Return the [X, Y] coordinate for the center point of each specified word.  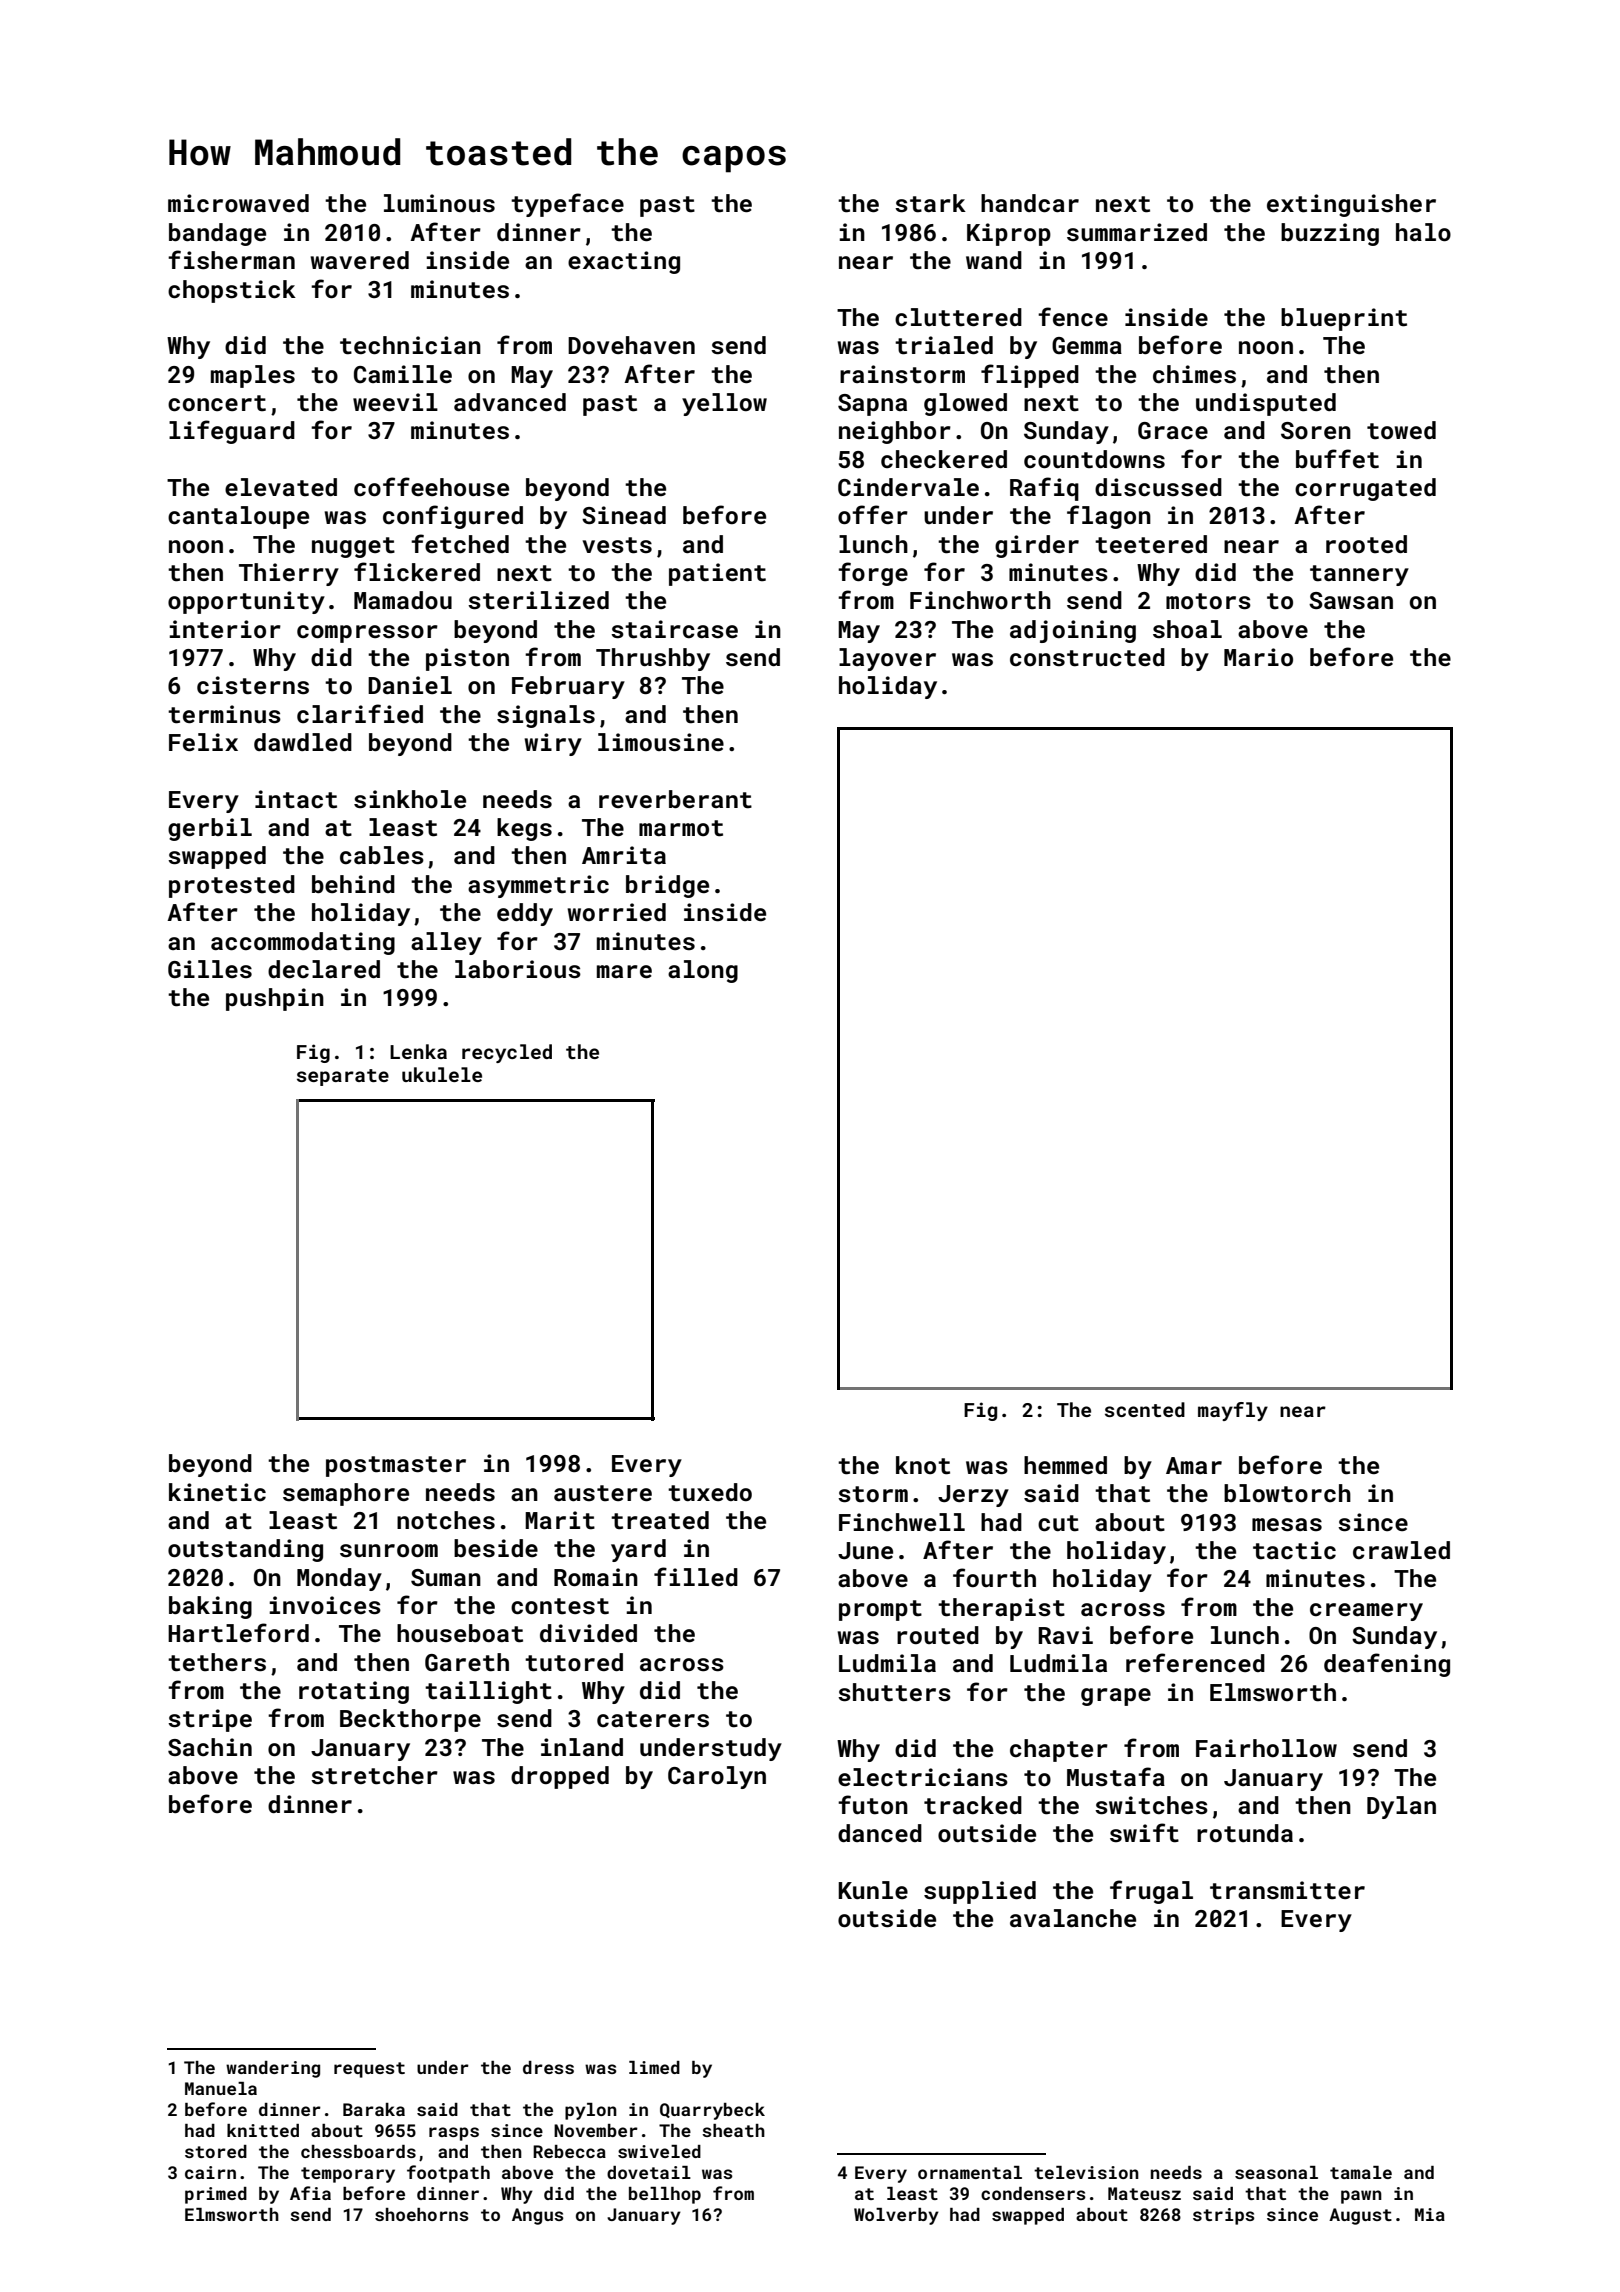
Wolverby [896, 2216]
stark [930, 203]
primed [216, 2195]
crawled [1401, 1550]
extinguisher [1351, 205]
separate [343, 1077]
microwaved [238, 203]
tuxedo [710, 1492]
